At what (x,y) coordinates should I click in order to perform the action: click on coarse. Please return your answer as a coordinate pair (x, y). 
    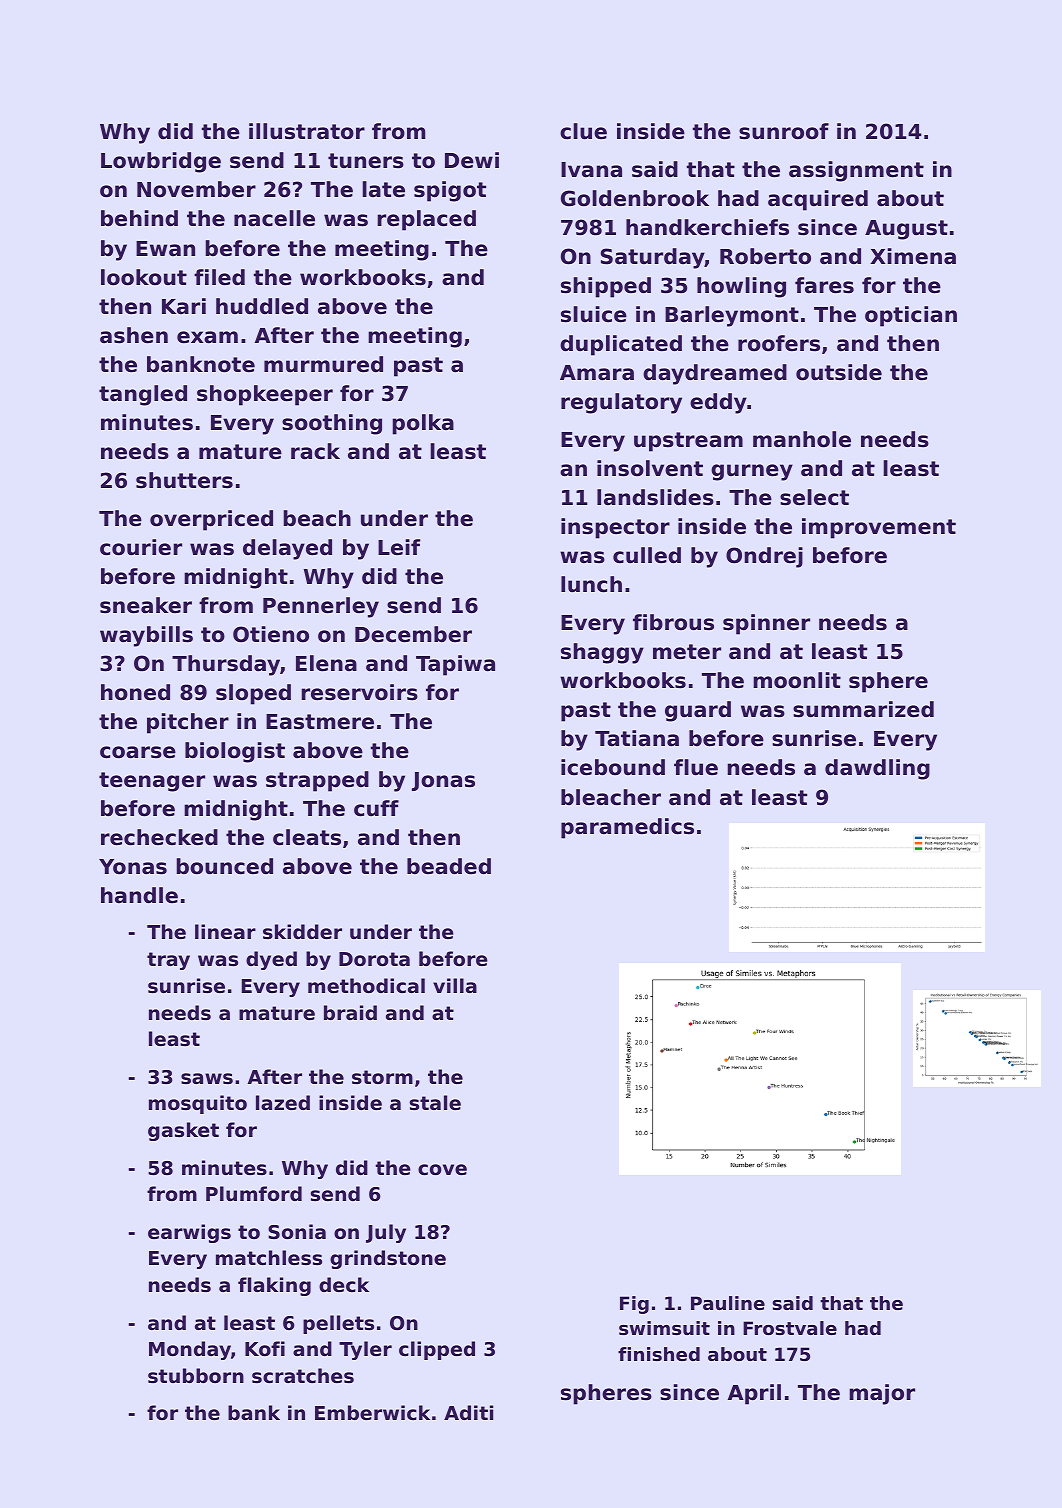
    Looking at the image, I should click on (138, 752).
